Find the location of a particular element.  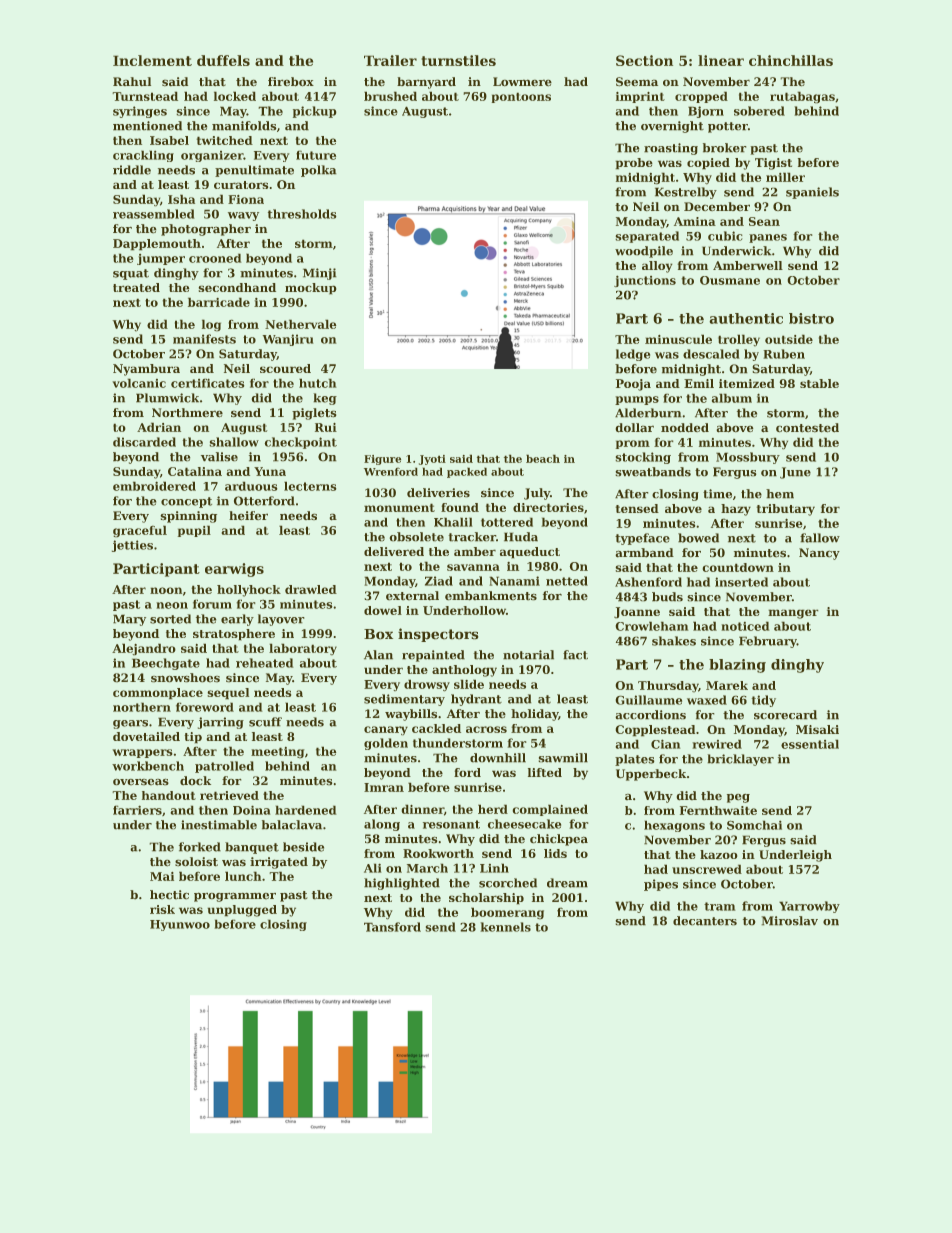

farriers is located at coordinates (137, 810).
